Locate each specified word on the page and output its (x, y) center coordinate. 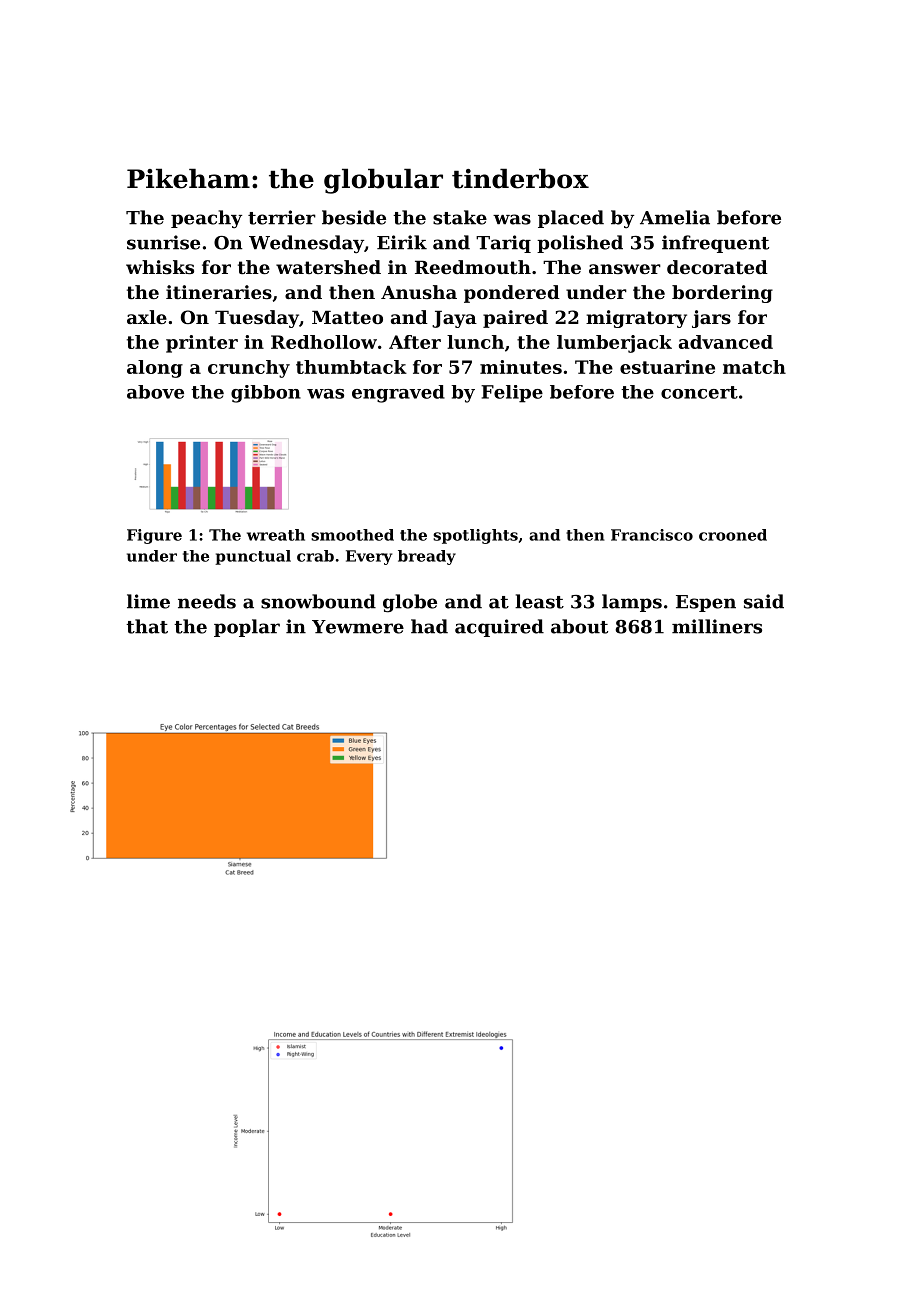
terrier (282, 217)
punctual (253, 557)
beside (354, 217)
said (764, 601)
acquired (499, 628)
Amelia (675, 217)
